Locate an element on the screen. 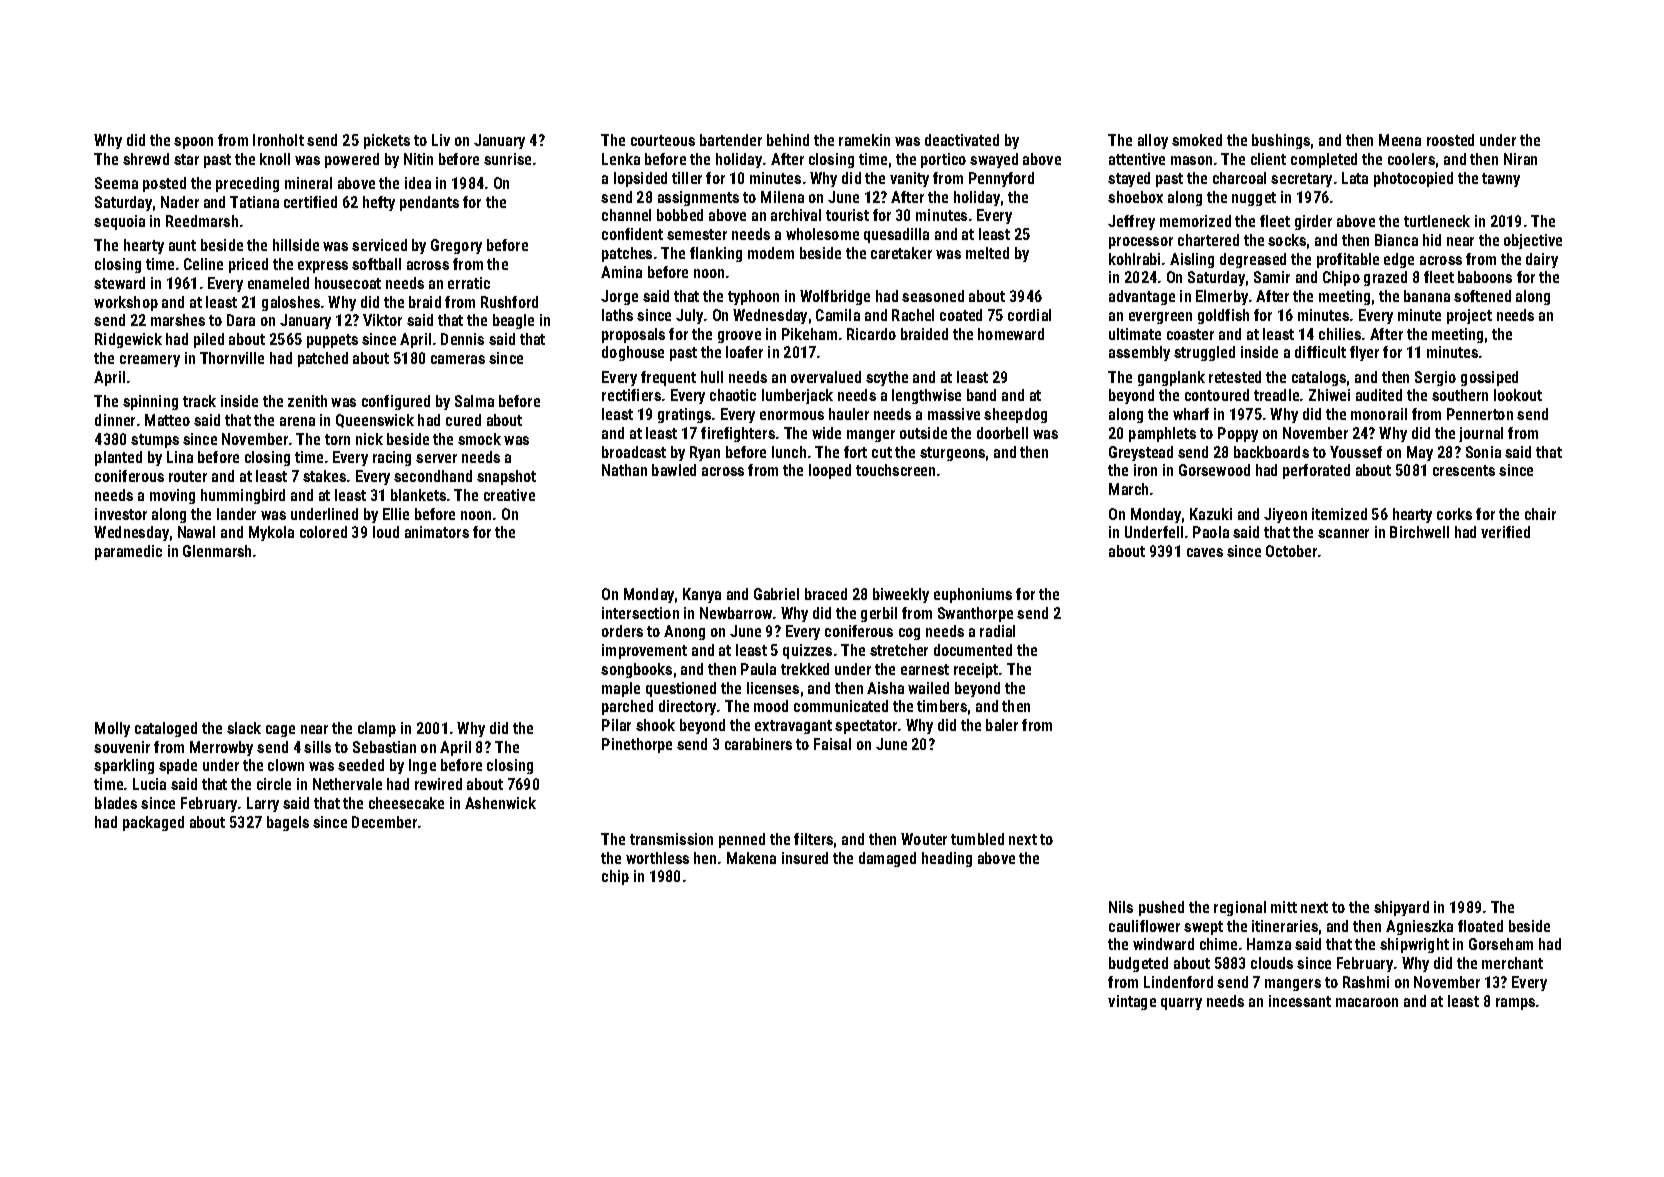 The height and width of the screenshot is (1177, 1664). tawny is located at coordinates (1501, 180).
